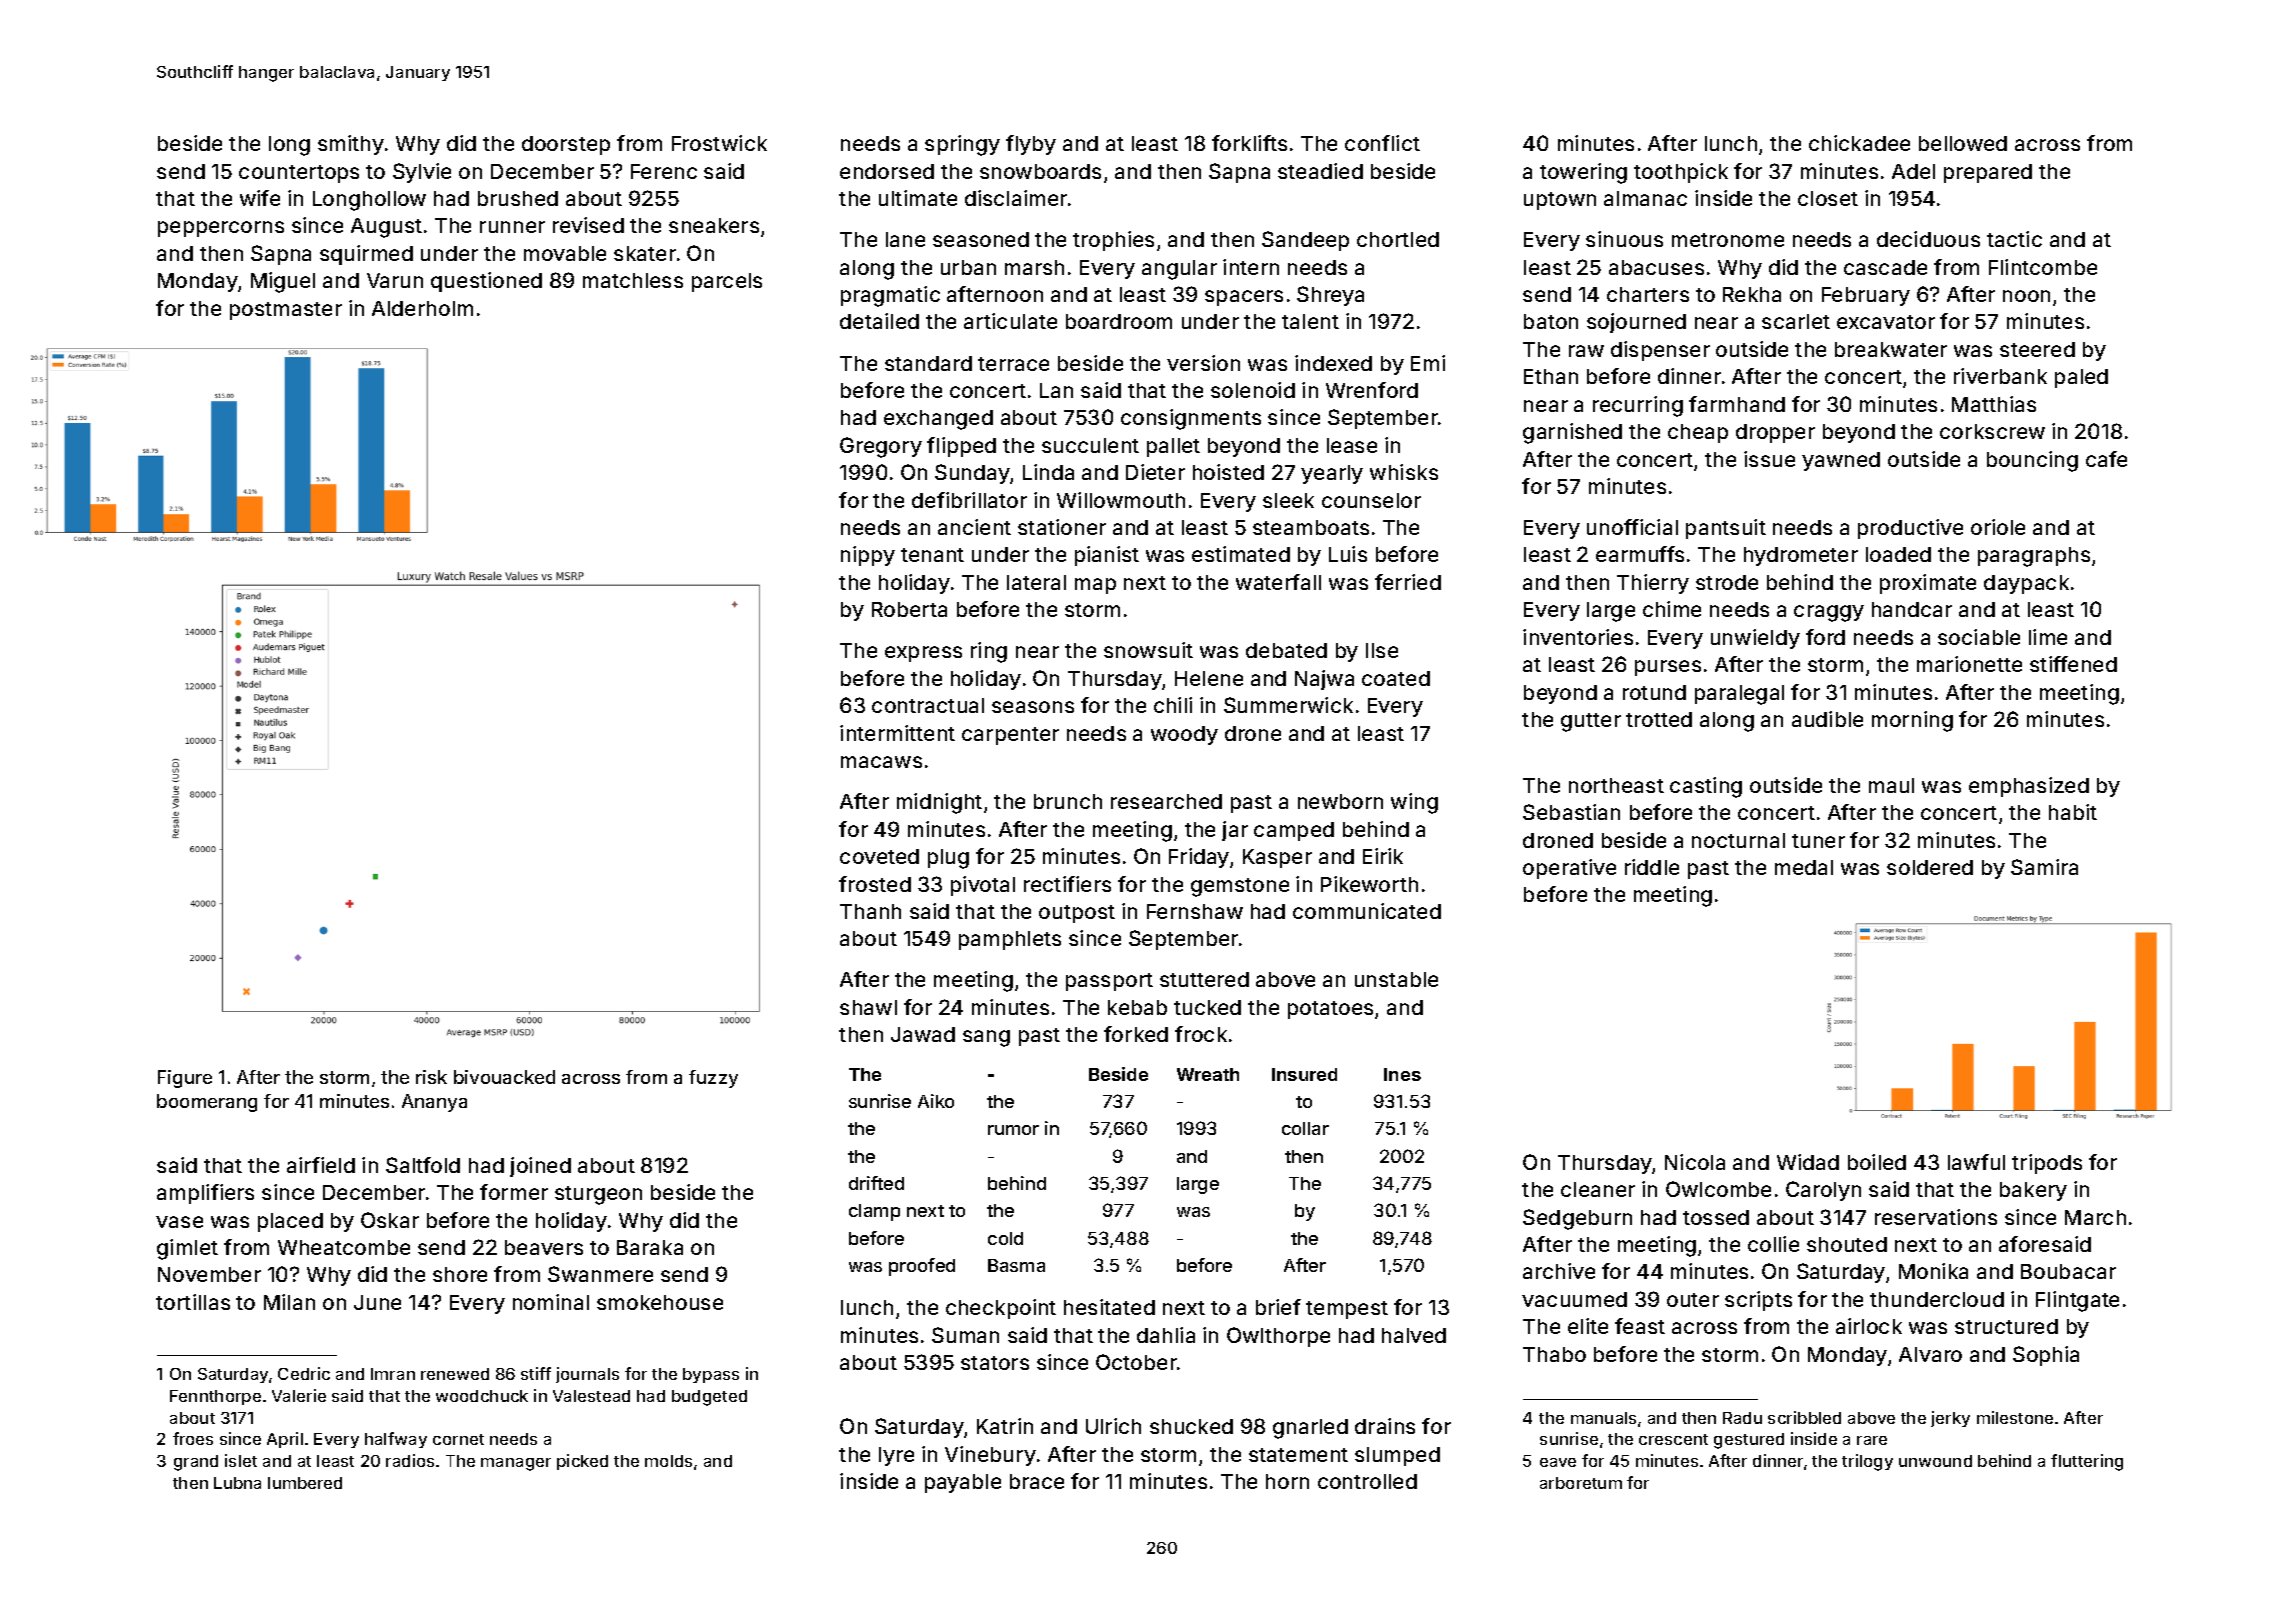  Describe the element at coordinates (422, 308) in the screenshot. I see `Alderholm` at that location.
